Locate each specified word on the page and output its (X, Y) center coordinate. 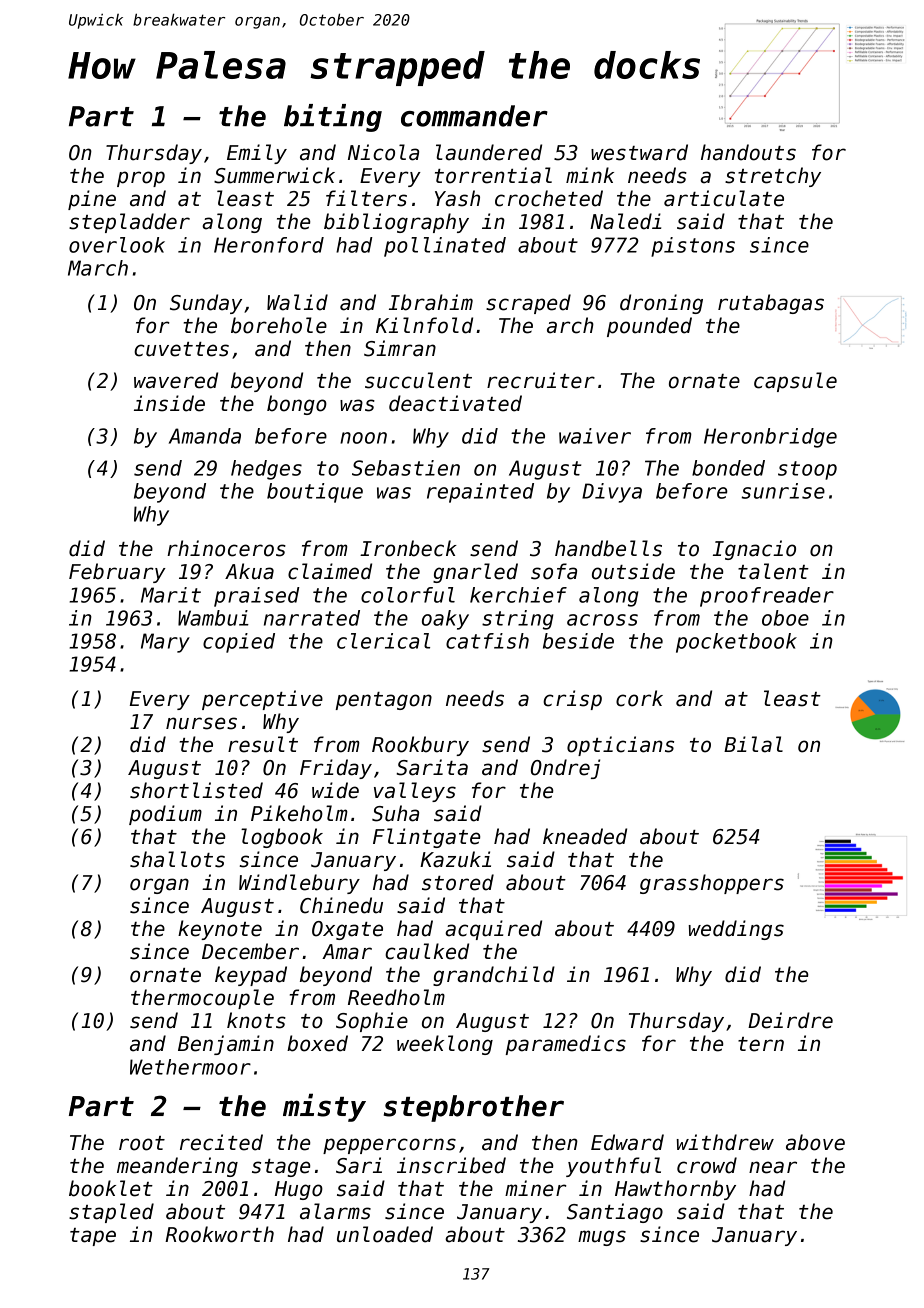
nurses (201, 723)
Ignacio (754, 550)
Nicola (383, 152)
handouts (748, 152)
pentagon (383, 701)
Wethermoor (190, 1067)
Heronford (269, 245)
